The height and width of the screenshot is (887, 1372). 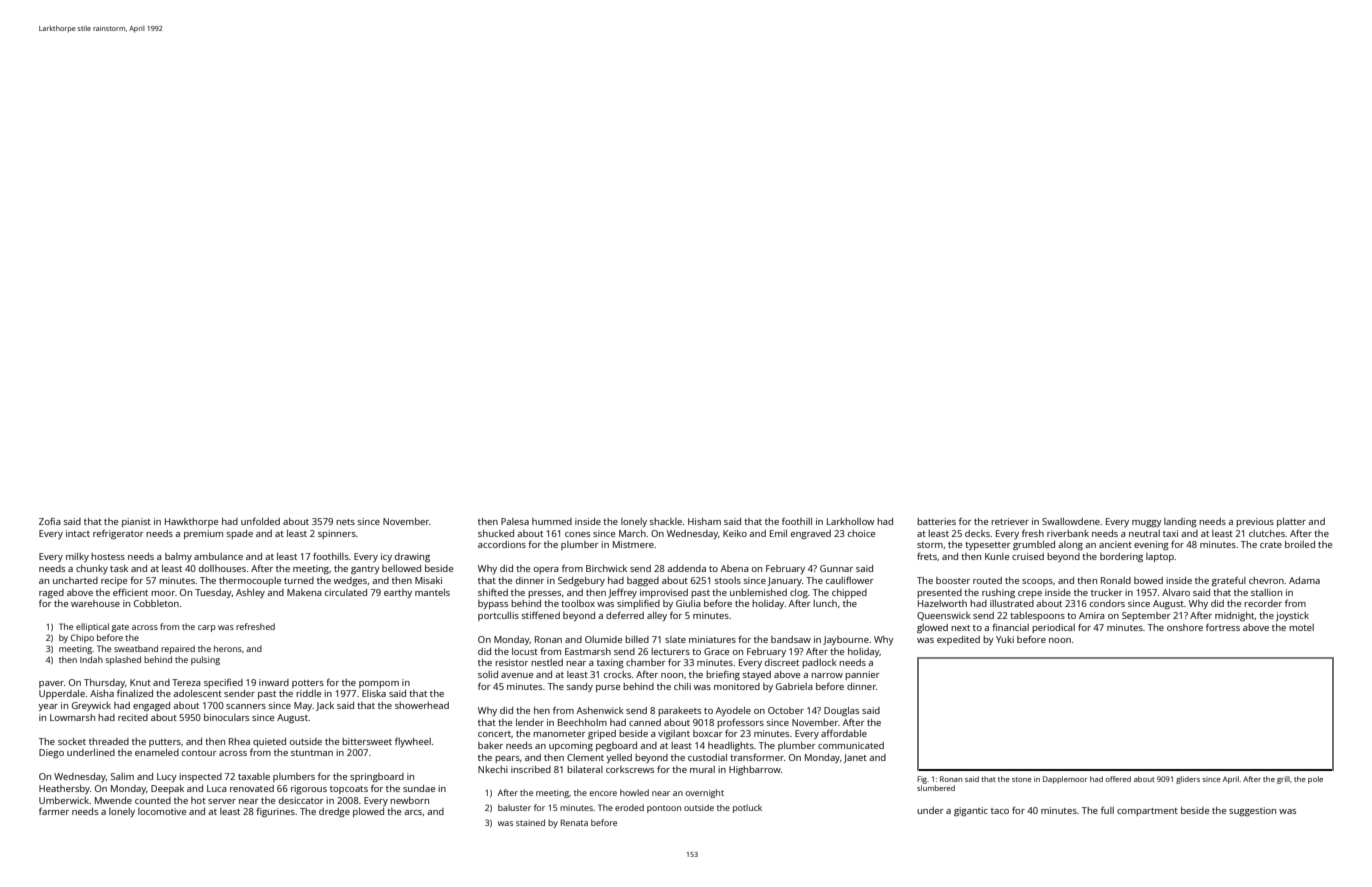 What do you see at coordinates (633, 544) in the screenshot?
I see `Mistmere` at bounding box center [633, 544].
